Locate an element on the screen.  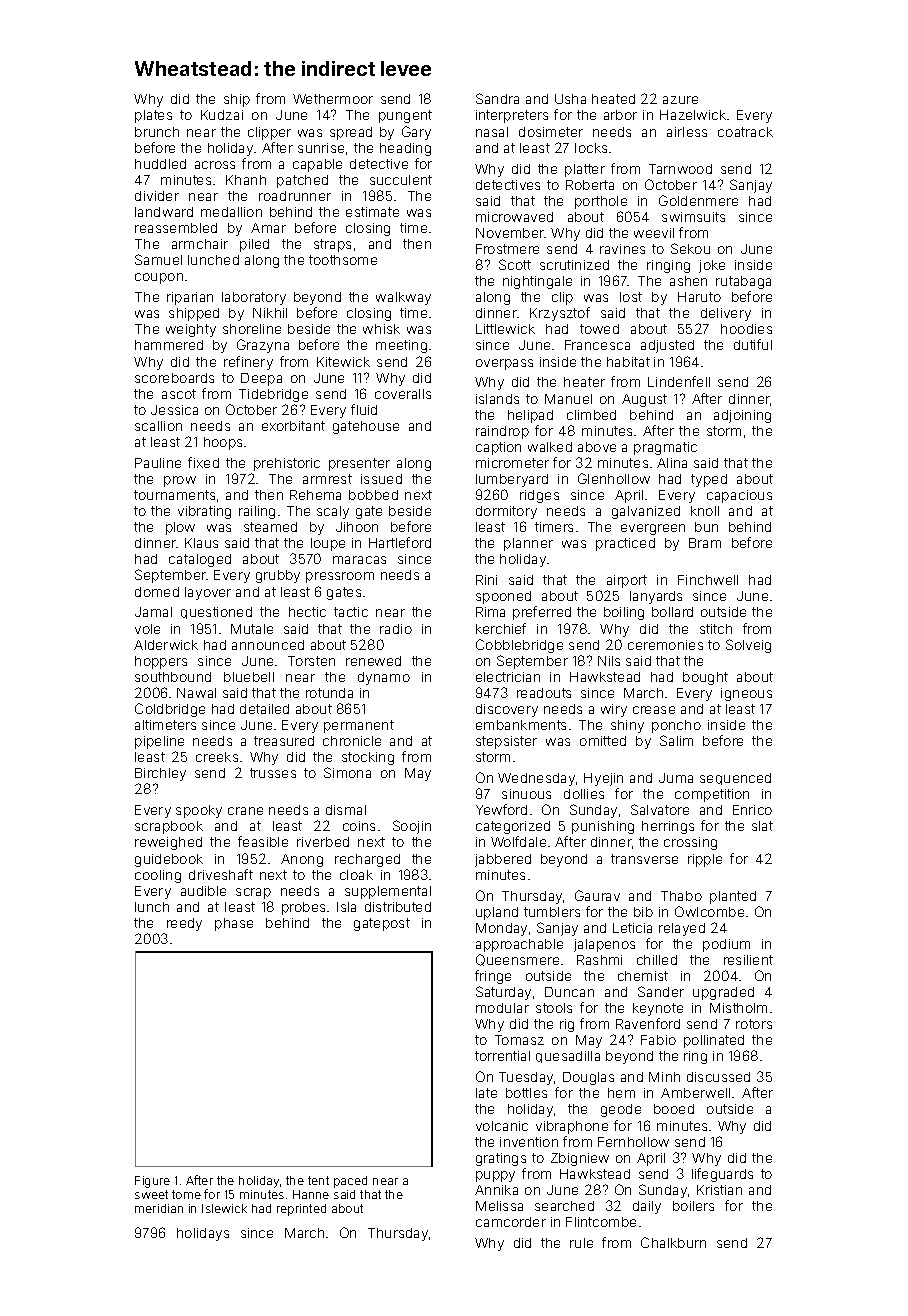
succulent is located at coordinates (401, 180).
